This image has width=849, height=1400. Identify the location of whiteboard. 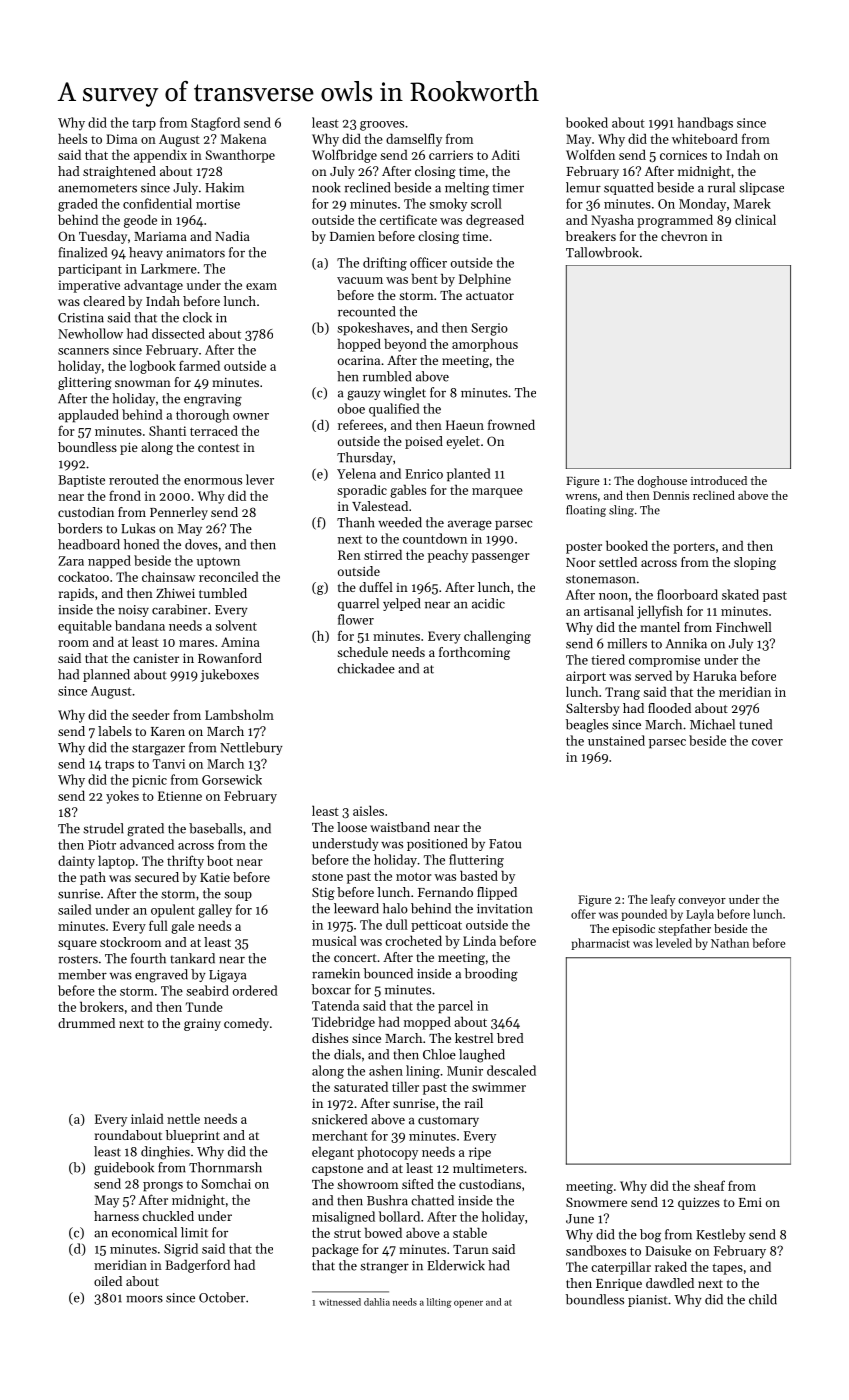
(705, 138).
